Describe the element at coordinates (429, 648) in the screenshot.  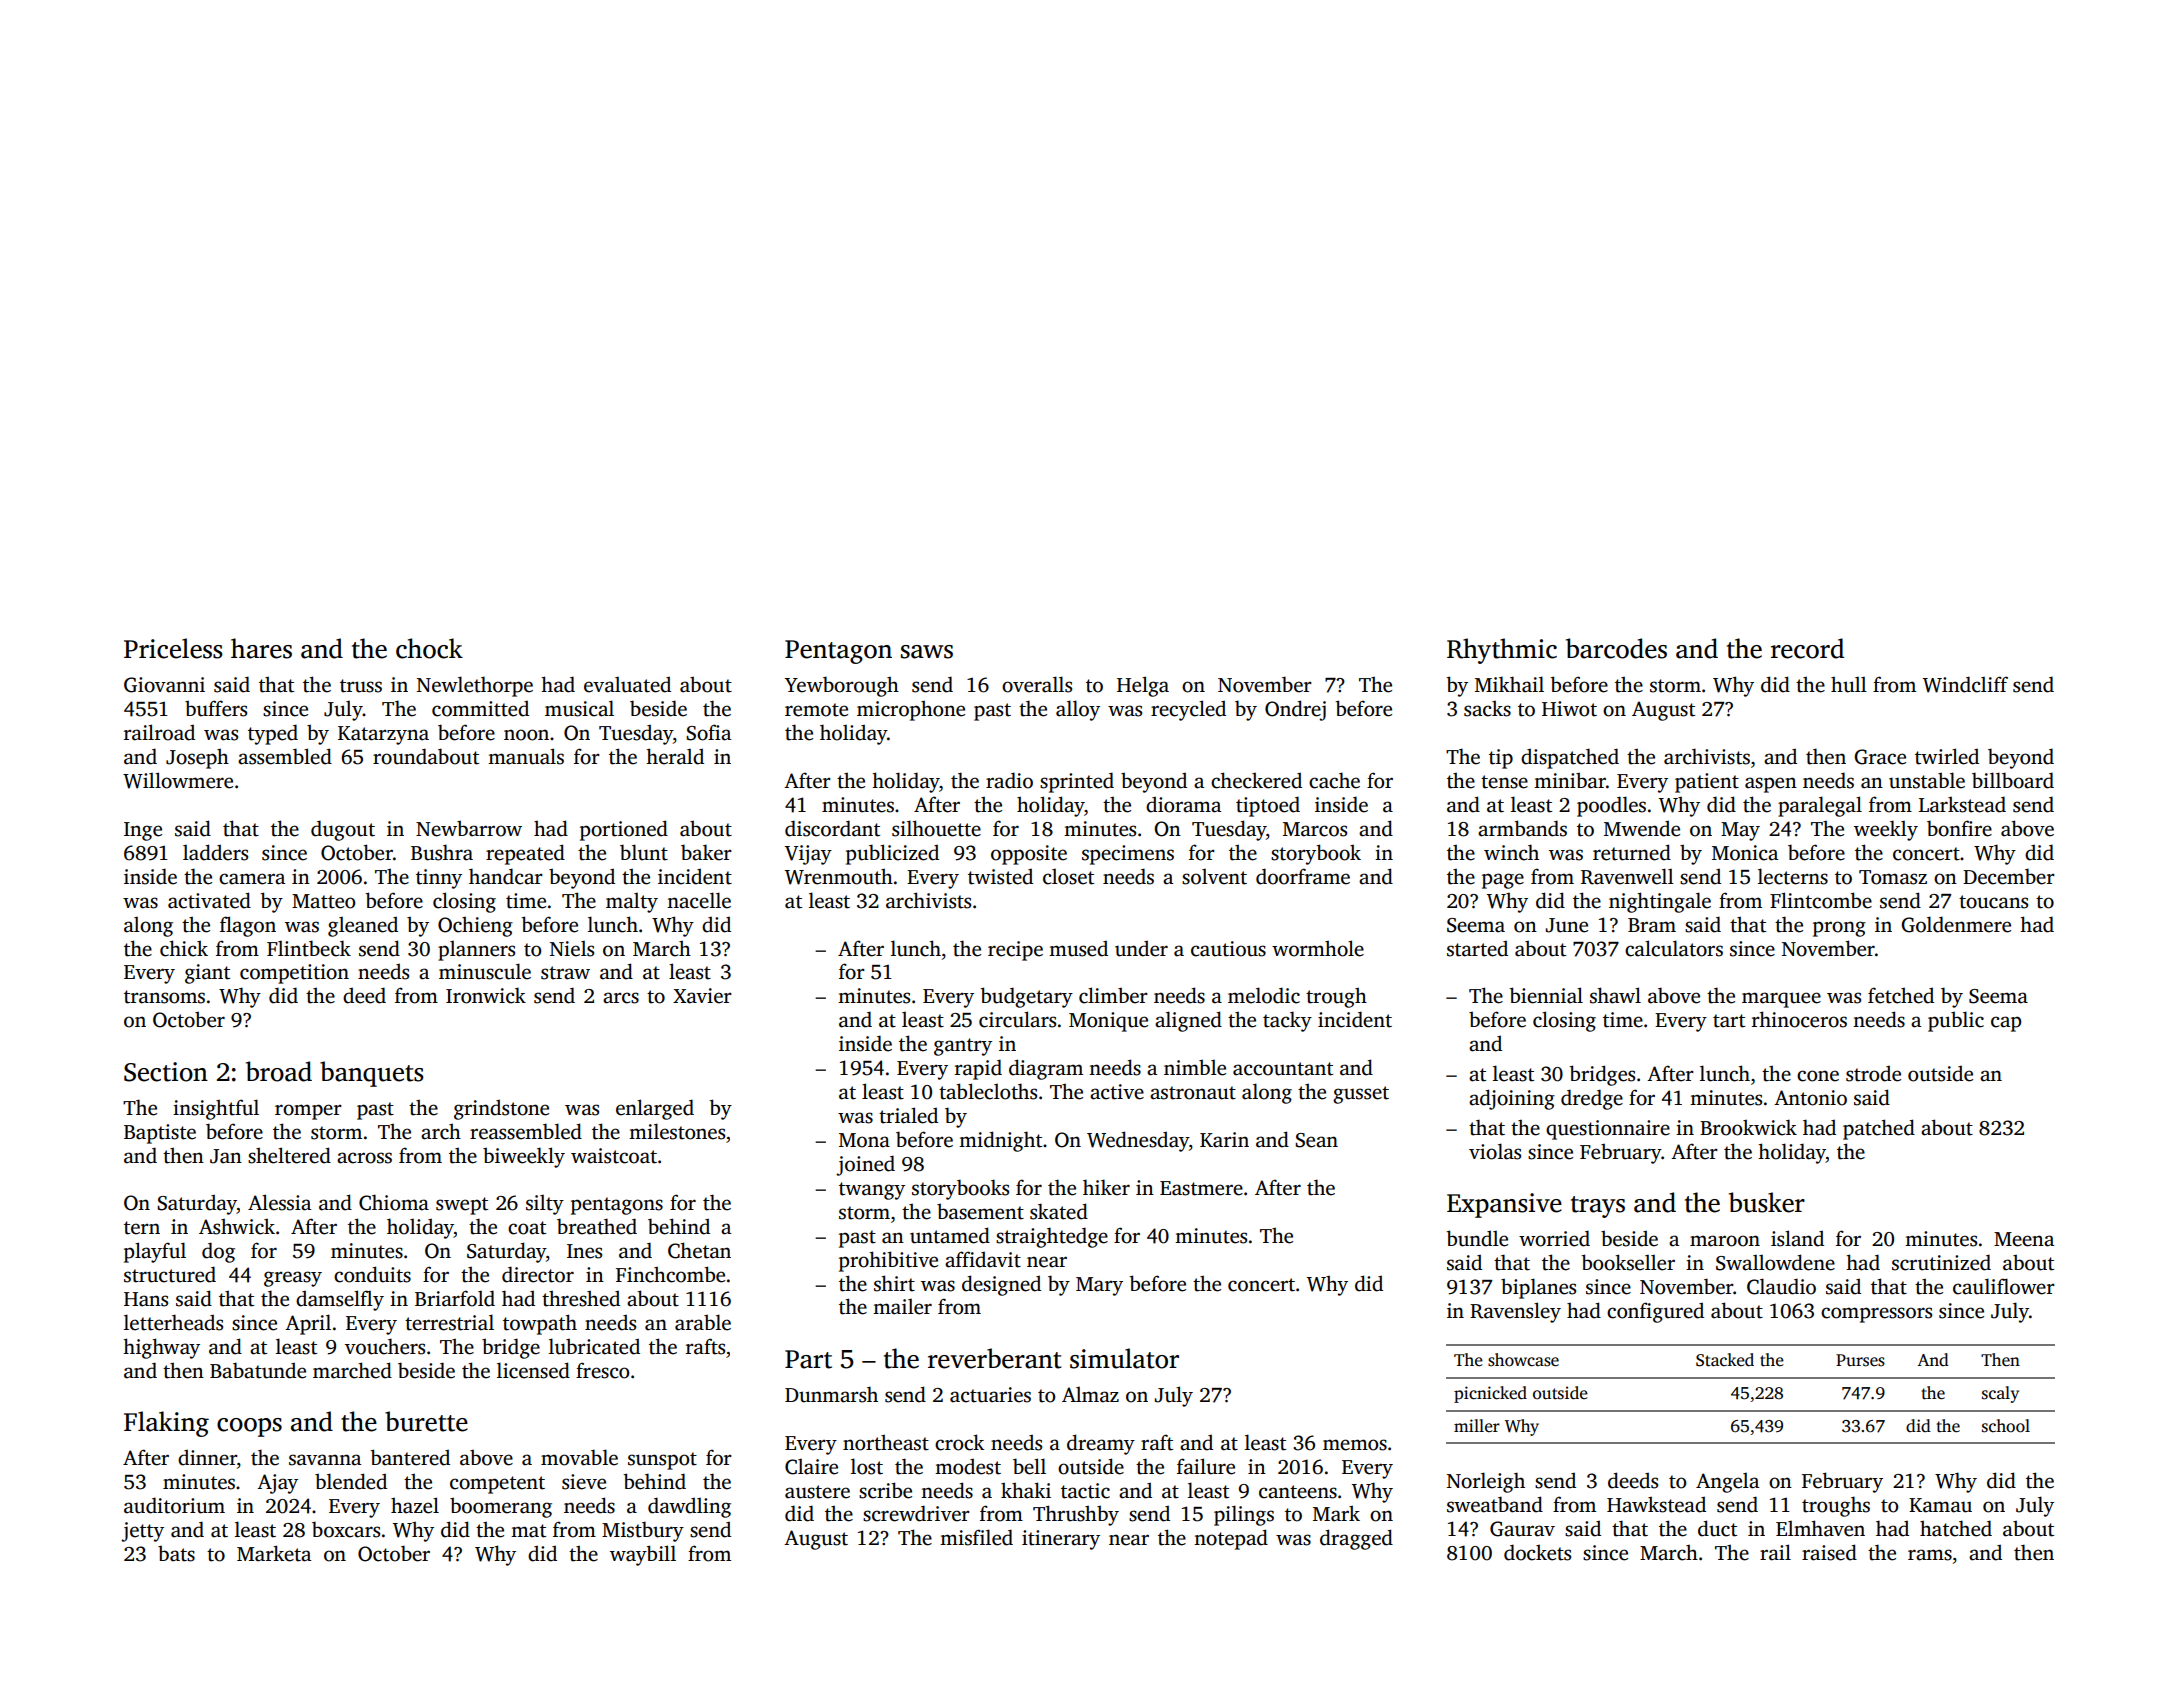
I see `chock` at that location.
